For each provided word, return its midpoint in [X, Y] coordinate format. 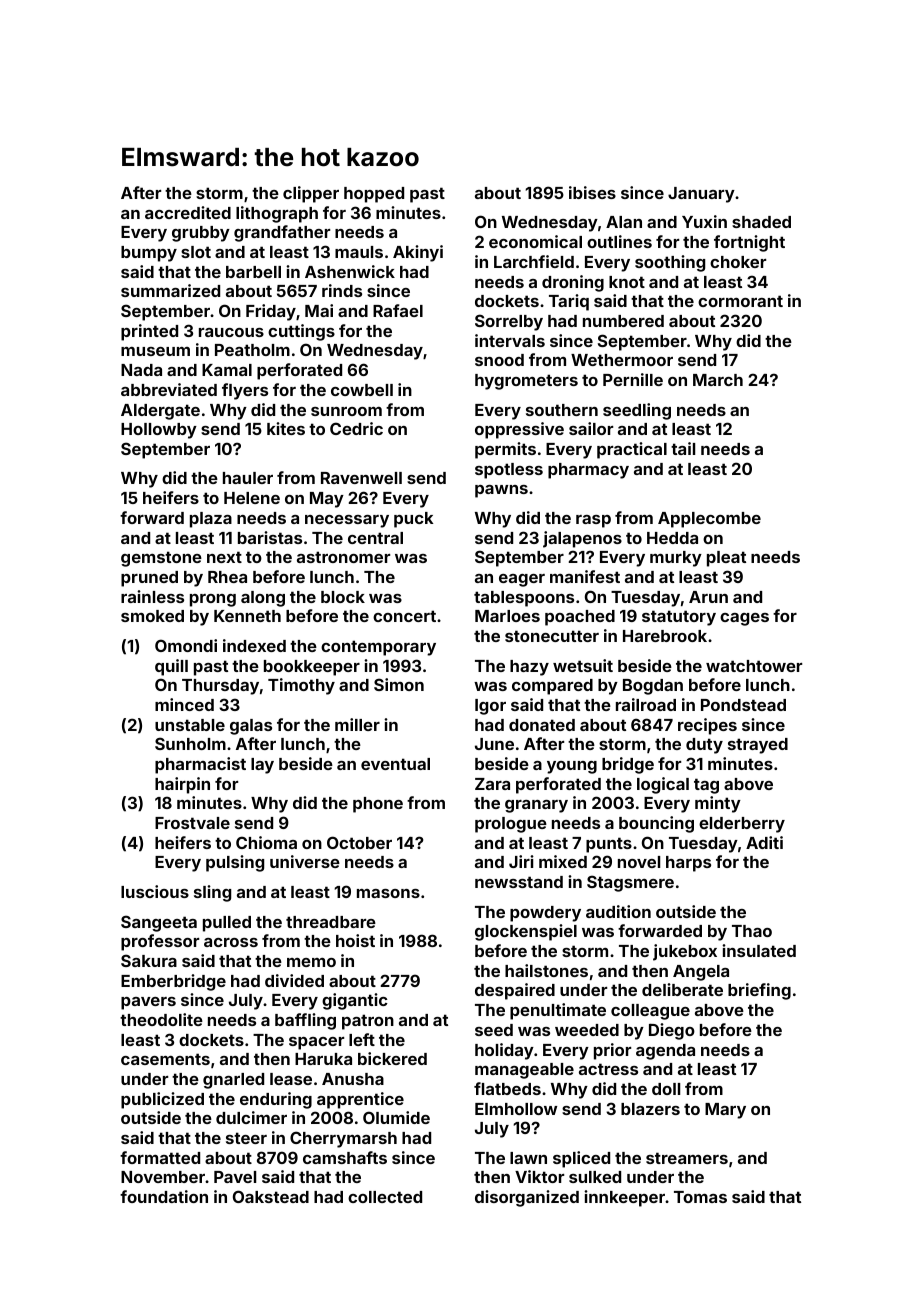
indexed [254, 645]
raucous [231, 332]
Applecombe [709, 520]
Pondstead [743, 705]
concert [404, 616]
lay [262, 766]
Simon [399, 684]
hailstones [546, 970]
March [718, 380]
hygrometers [526, 382]
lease [291, 1079]
